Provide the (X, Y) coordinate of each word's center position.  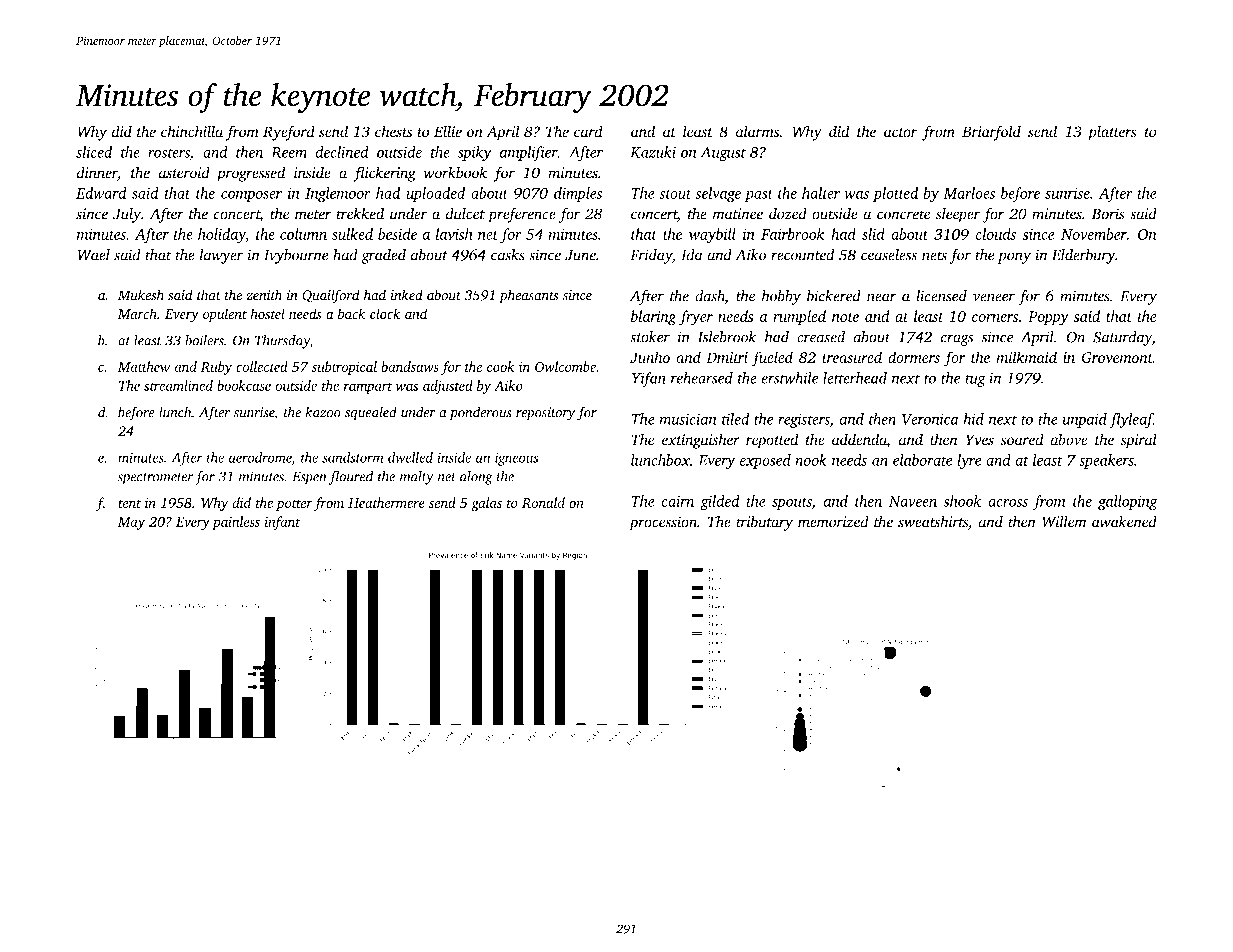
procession (663, 523)
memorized (833, 521)
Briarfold (991, 133)
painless (236, 523)
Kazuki (653, 152)
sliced (94, 152)
